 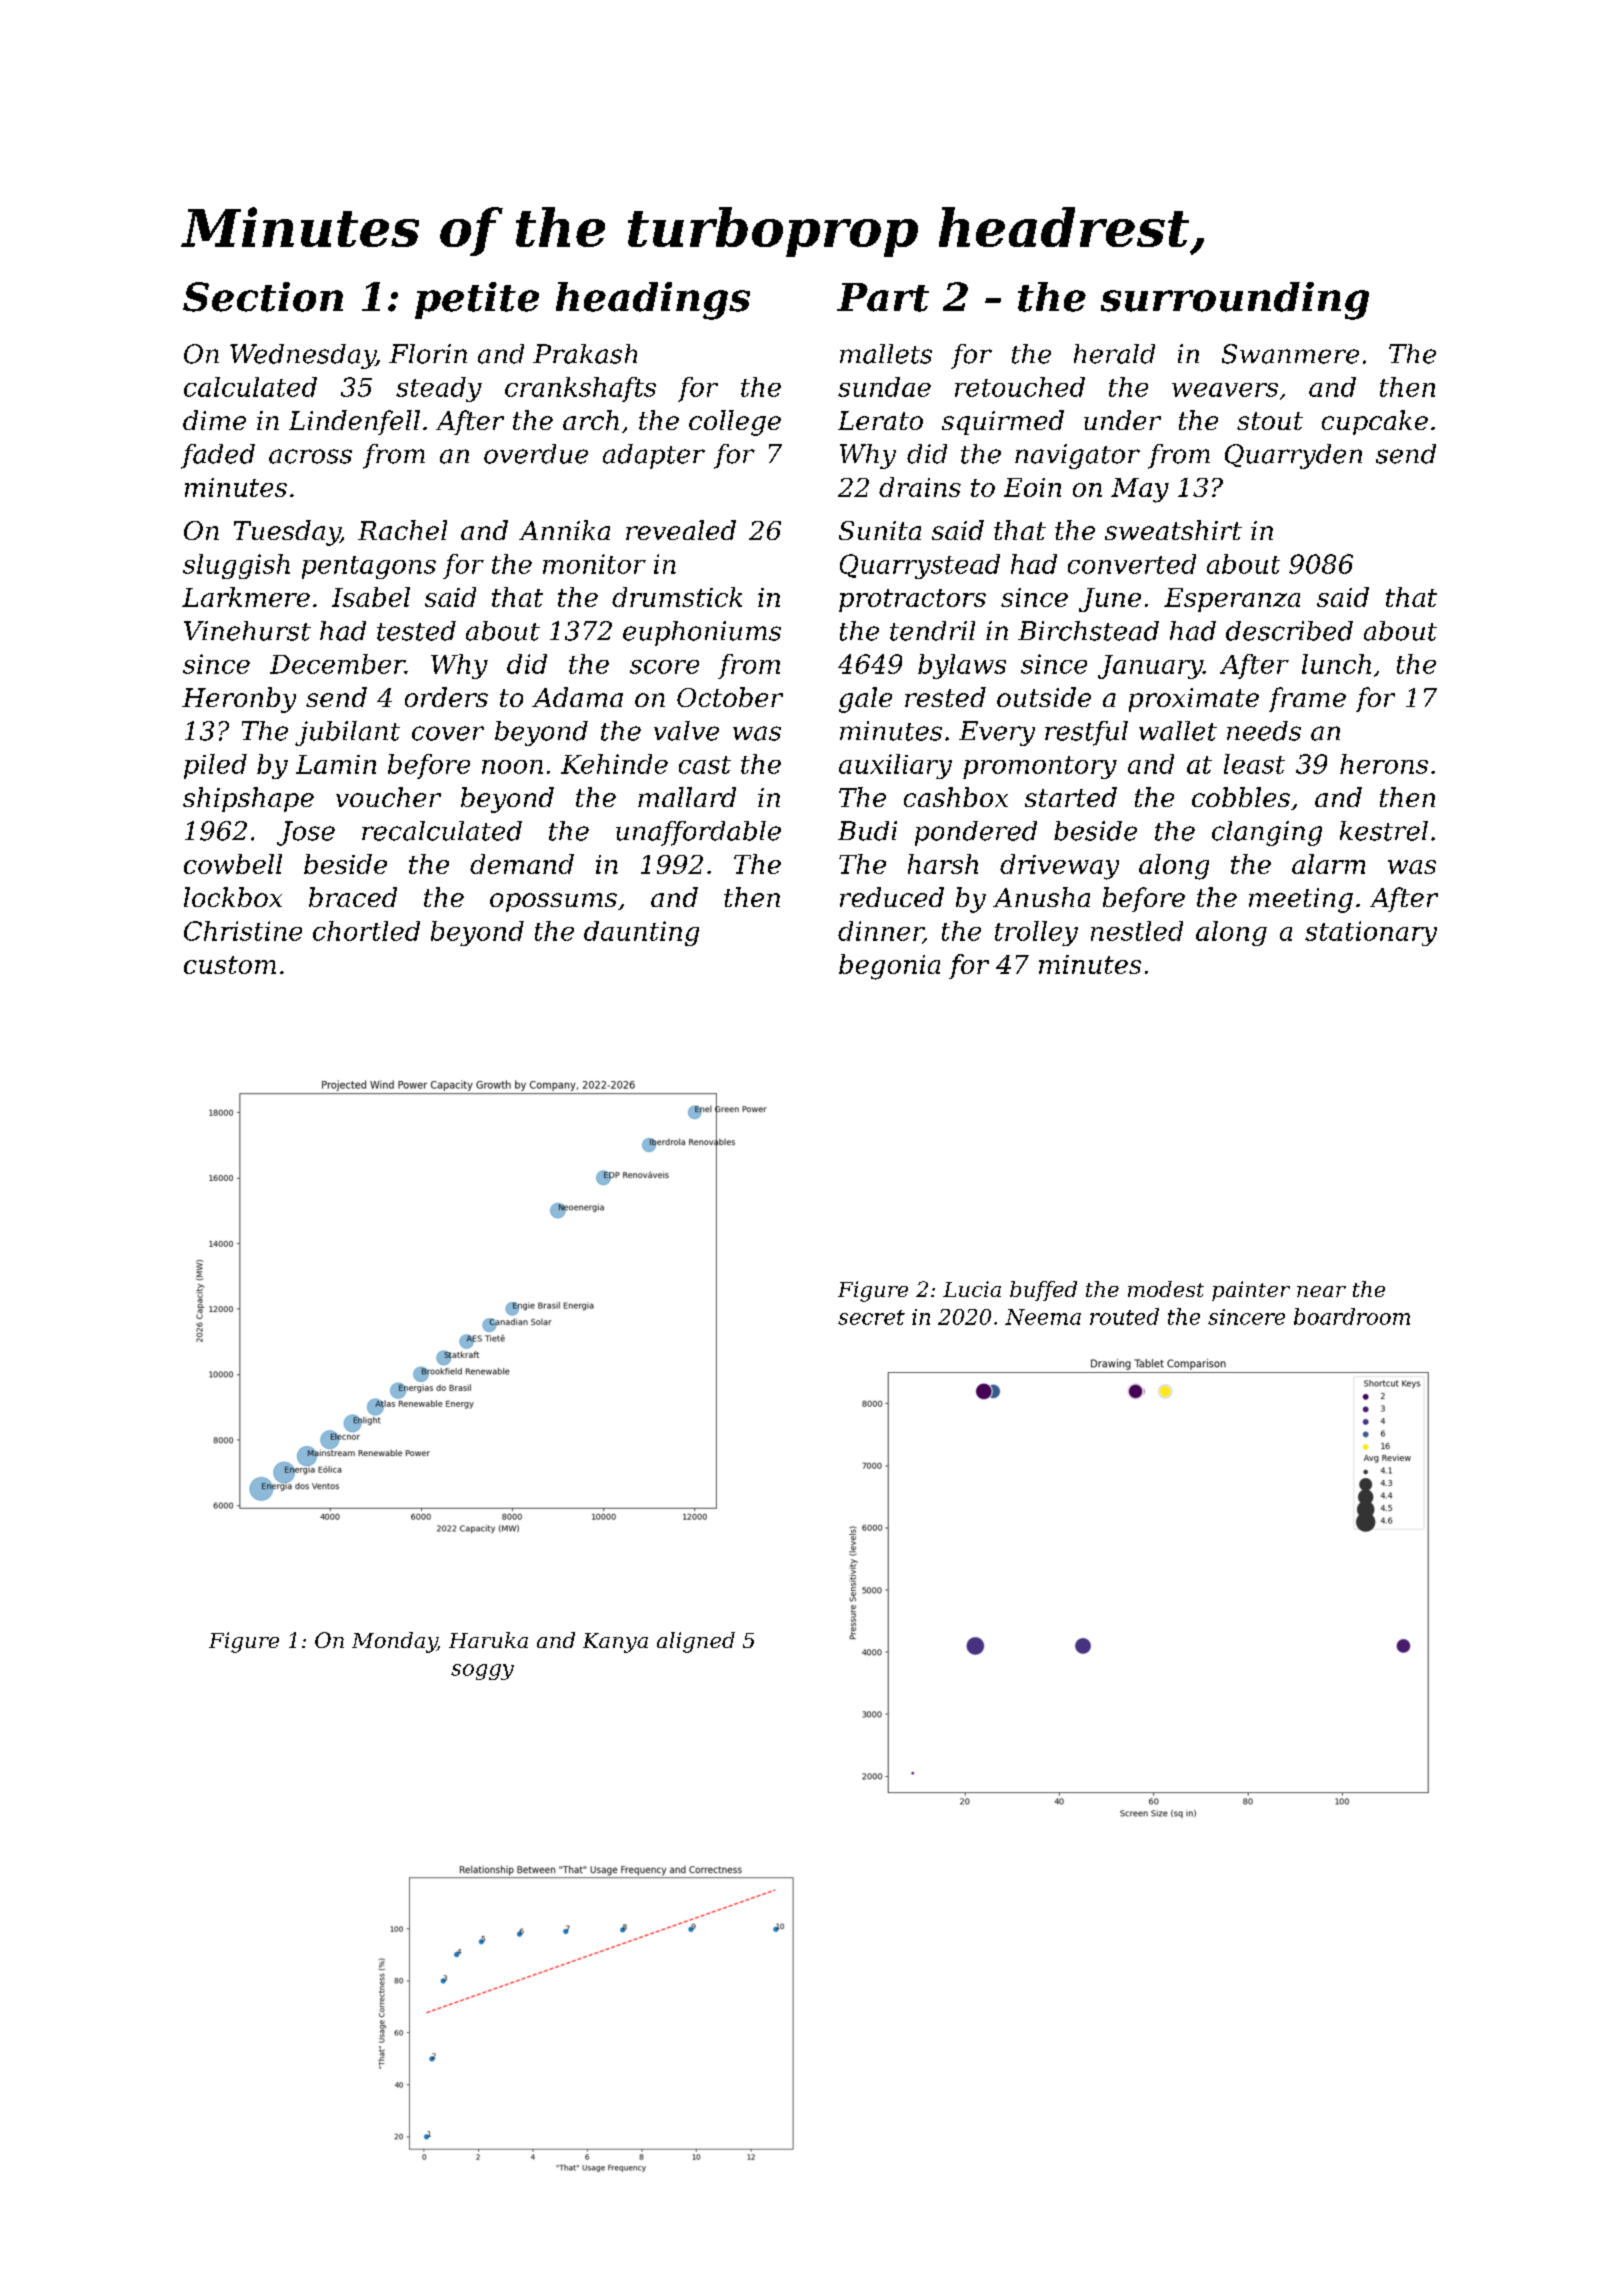 What do you see at coordinates (477, 300) in the screenshot?
I see `petite` at bounding box center [477, 300].
